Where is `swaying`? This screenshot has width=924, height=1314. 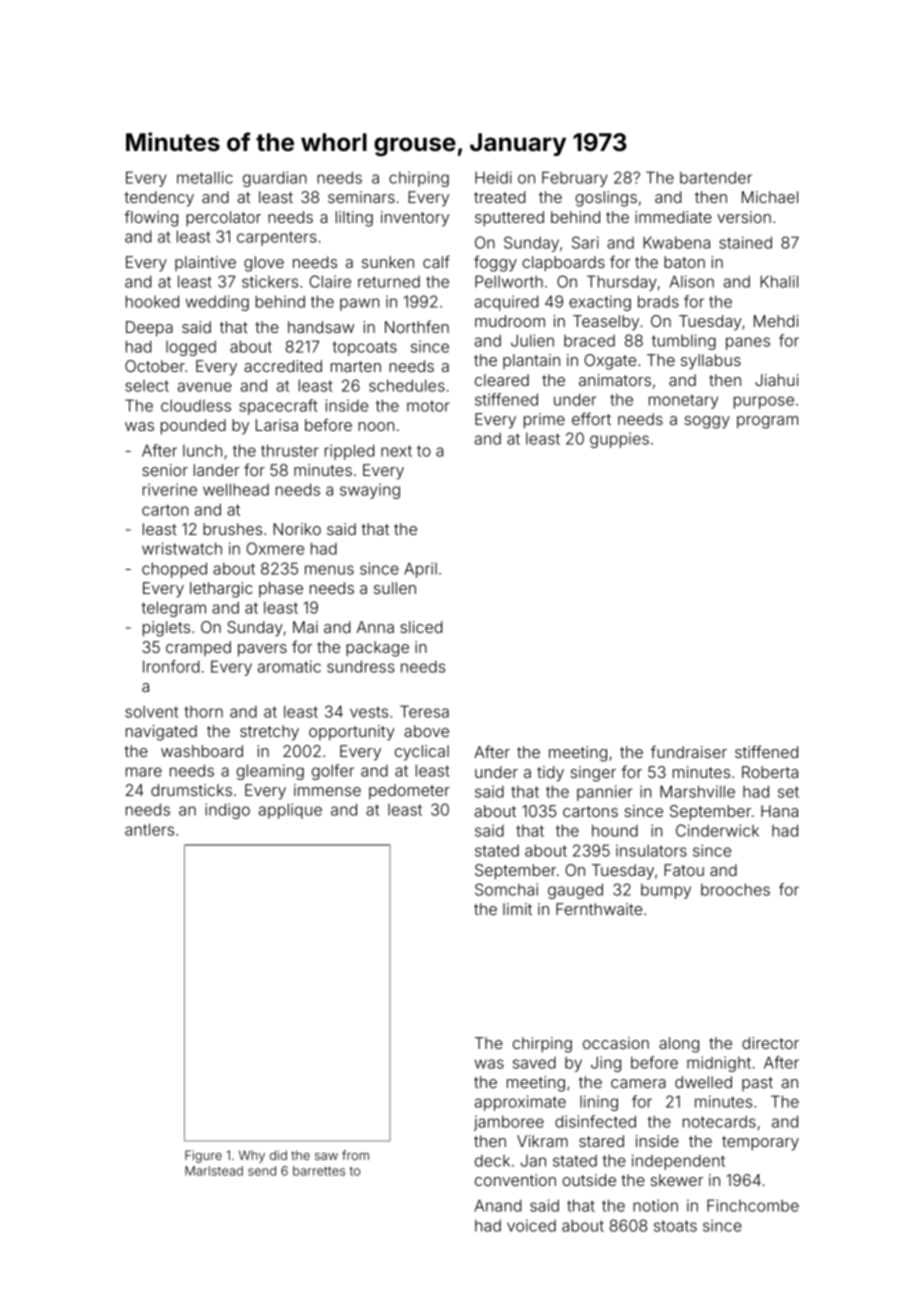
swaying is located at coordinates (370, 491).
